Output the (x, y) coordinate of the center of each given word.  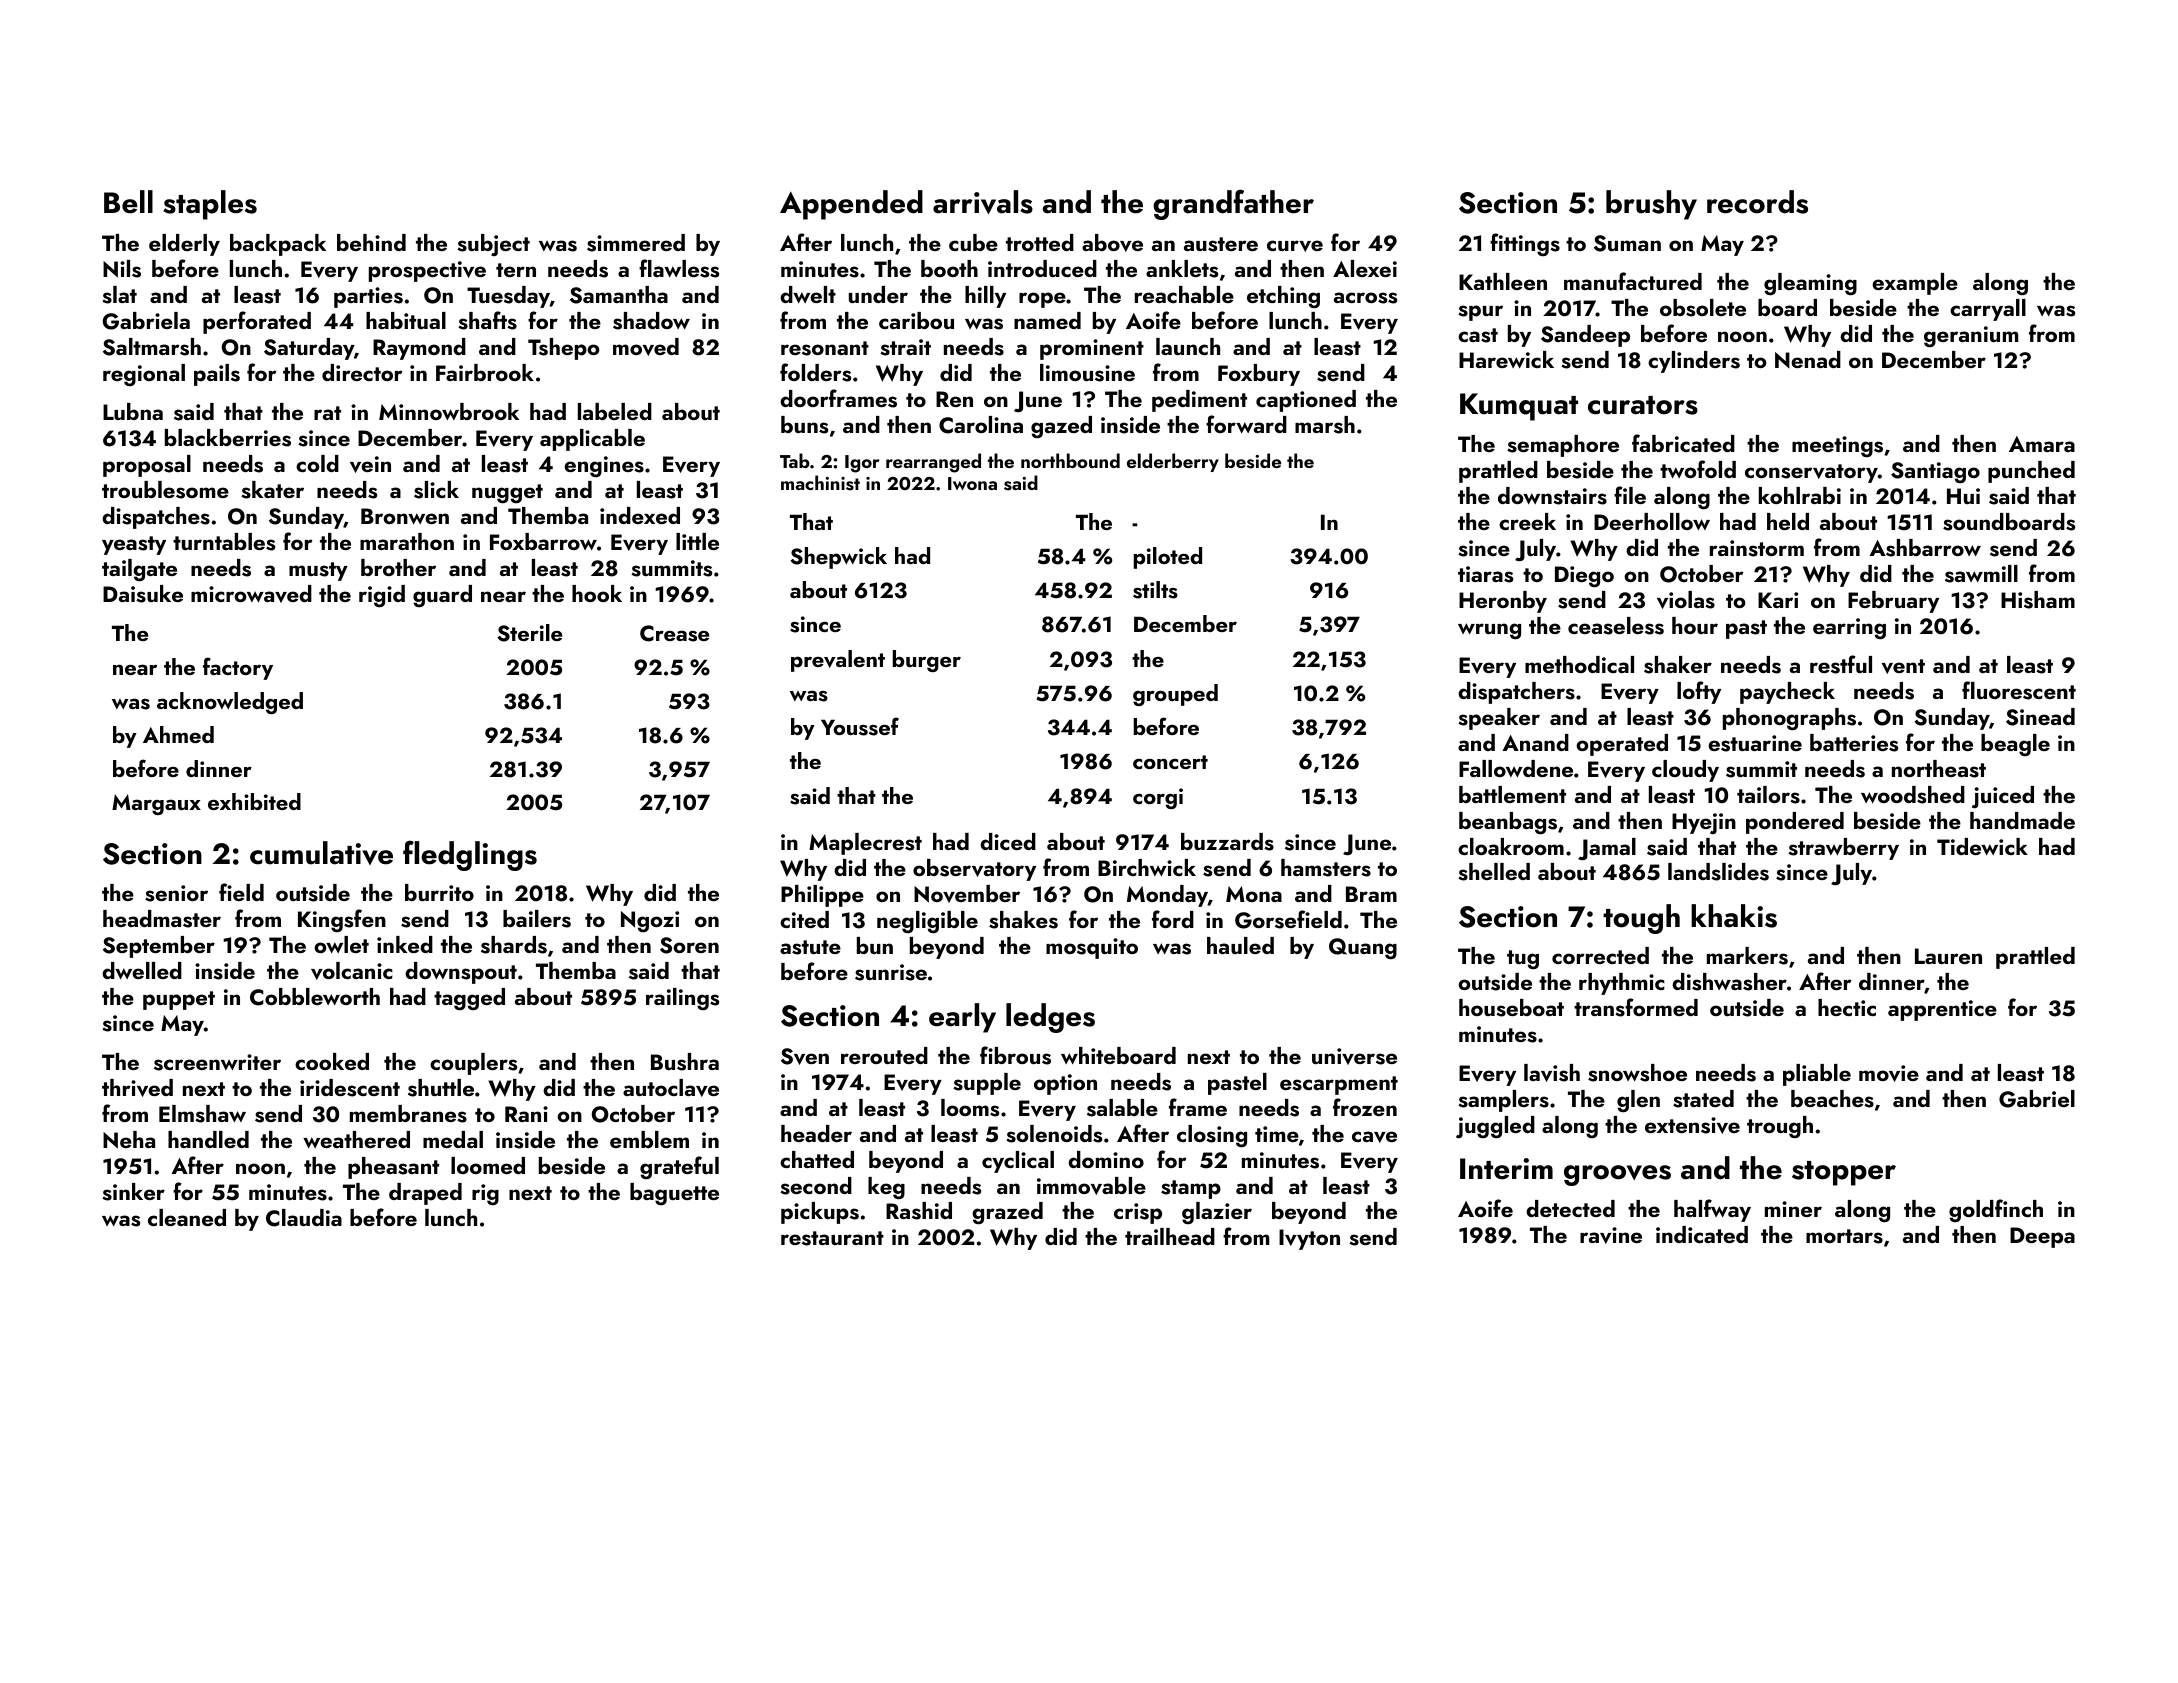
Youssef (860, 726)
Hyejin (1704, 824)
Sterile (529, 633)
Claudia (304, 1218)
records (1757, 202)
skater (272, 490)
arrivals (983, 202)
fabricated (1683, 443)
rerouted (884, 1055)
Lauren (1948, 956)
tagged (469, 999)
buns (804, 425)
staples (210, 205)
